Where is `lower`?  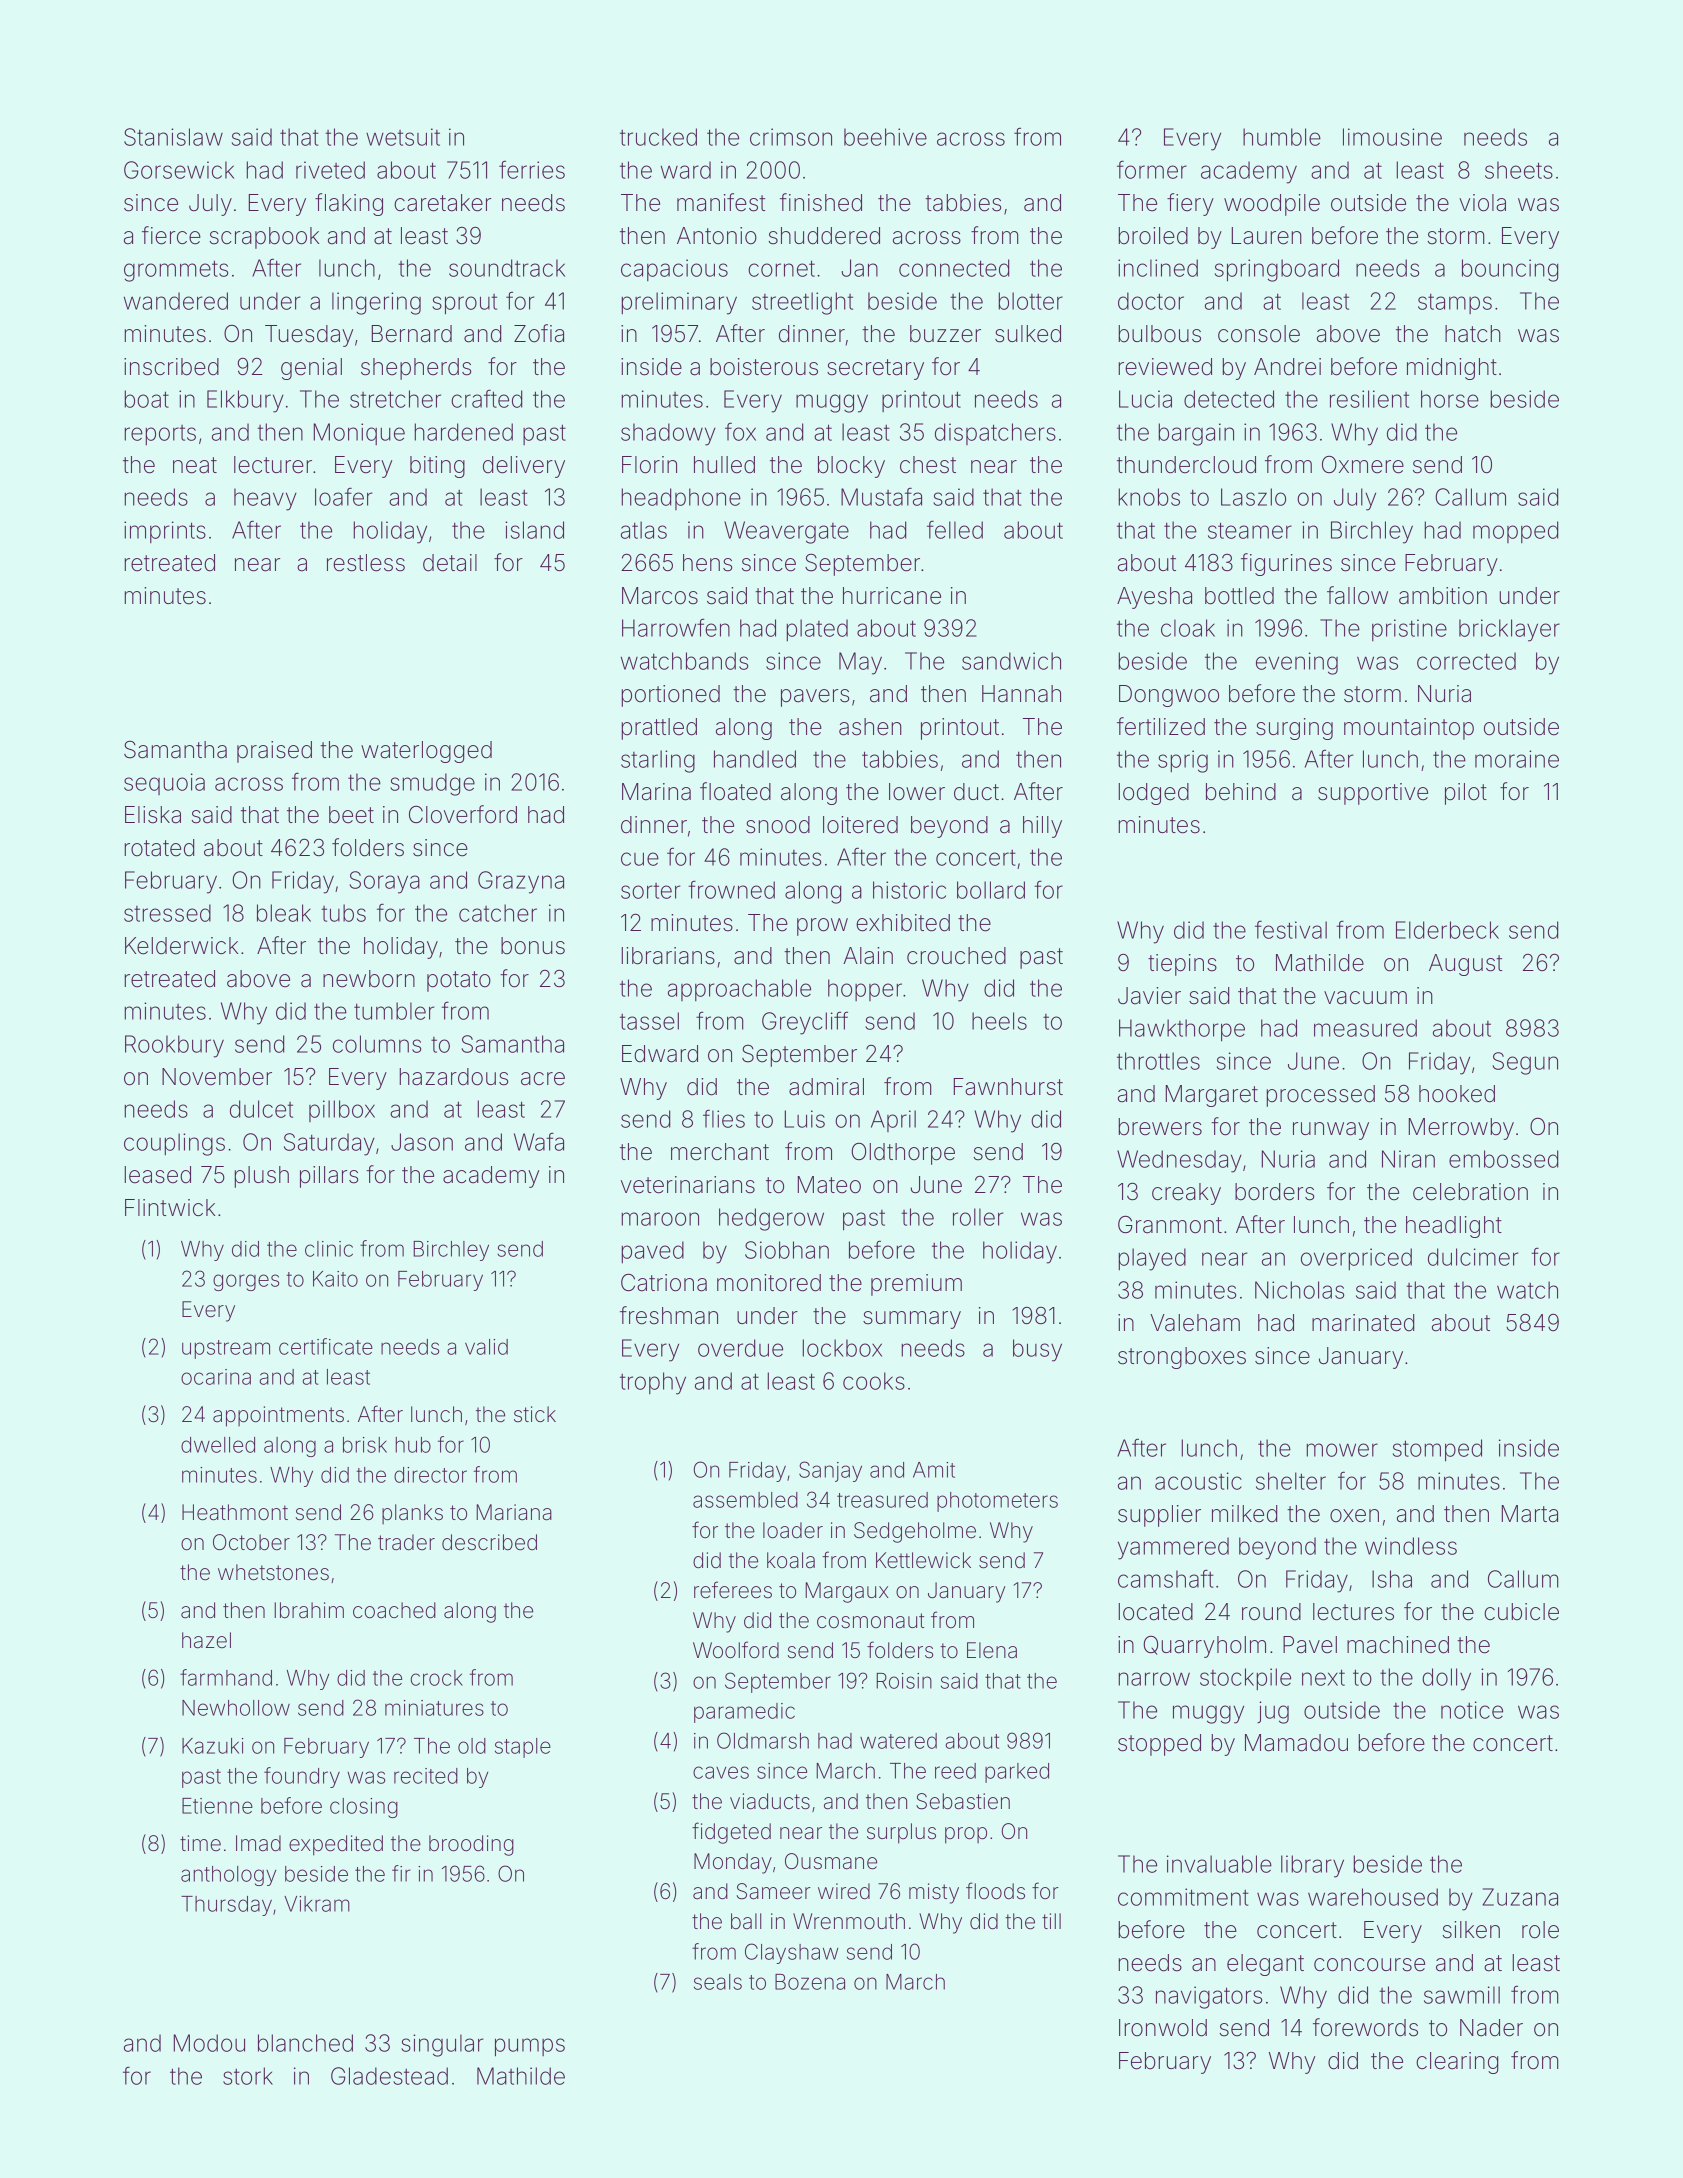 lower is located at coordinates (917, 792).
